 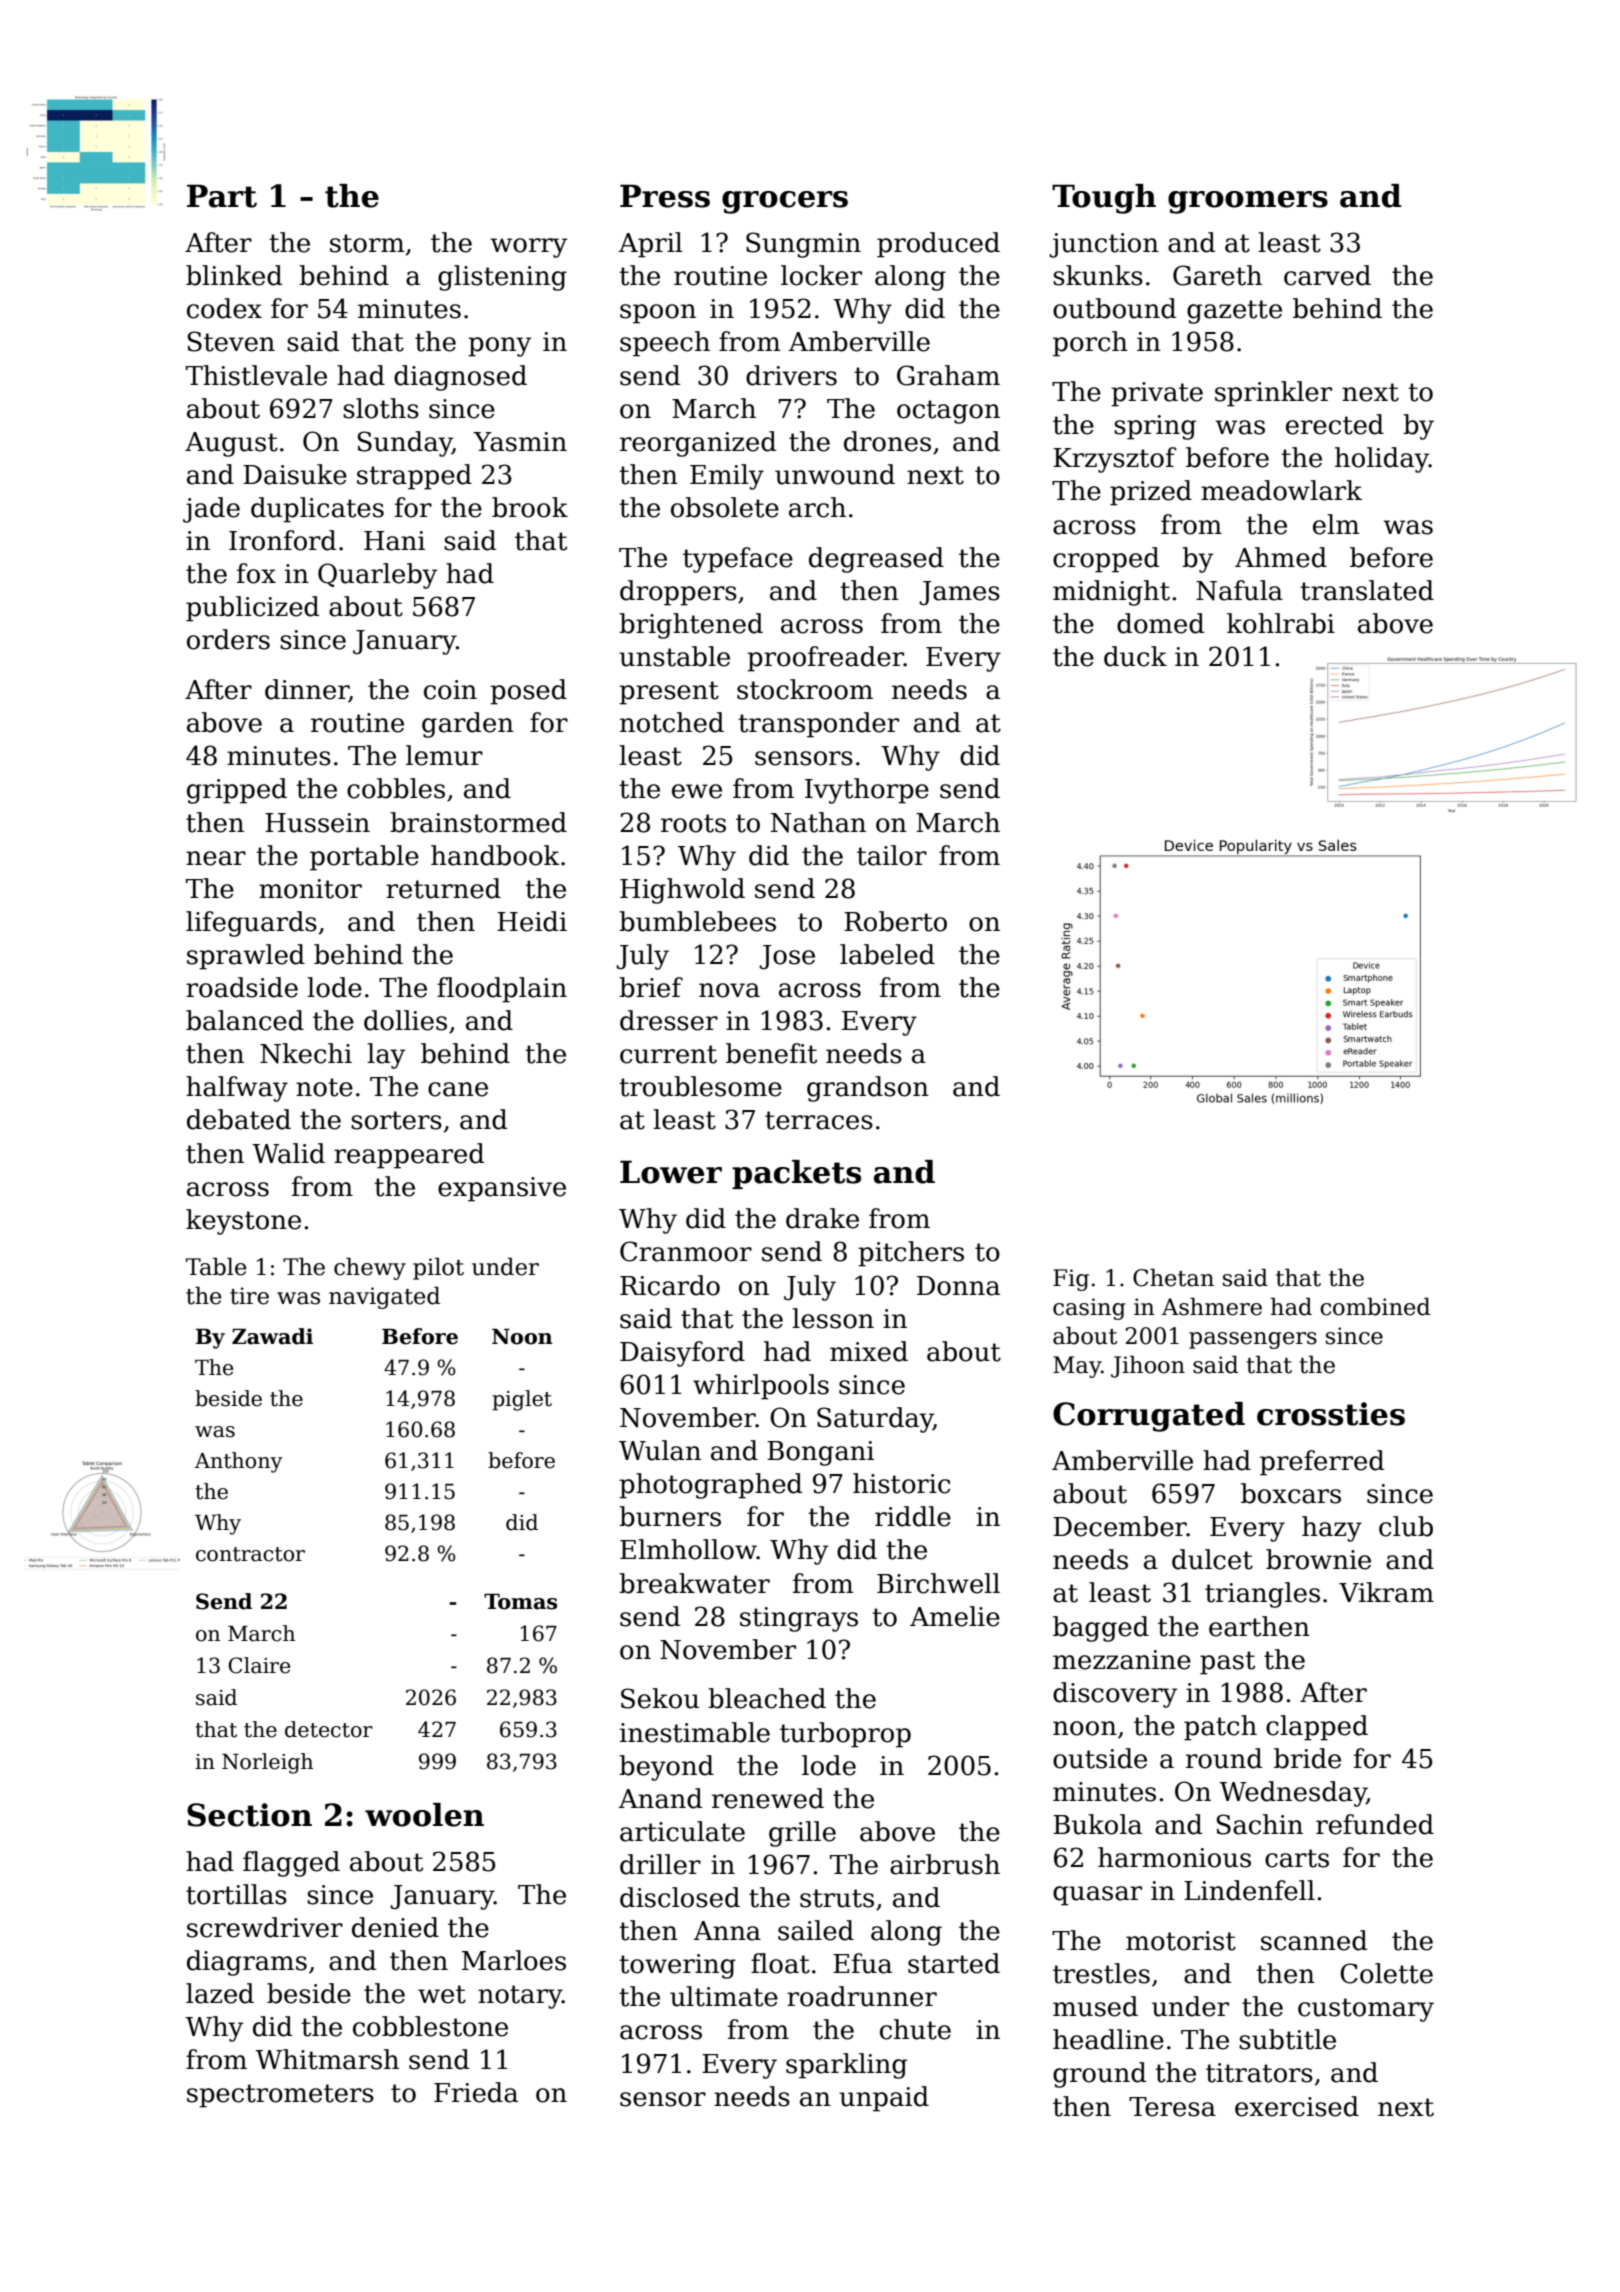 I want to click on Part, so click(x=222, y=196).
